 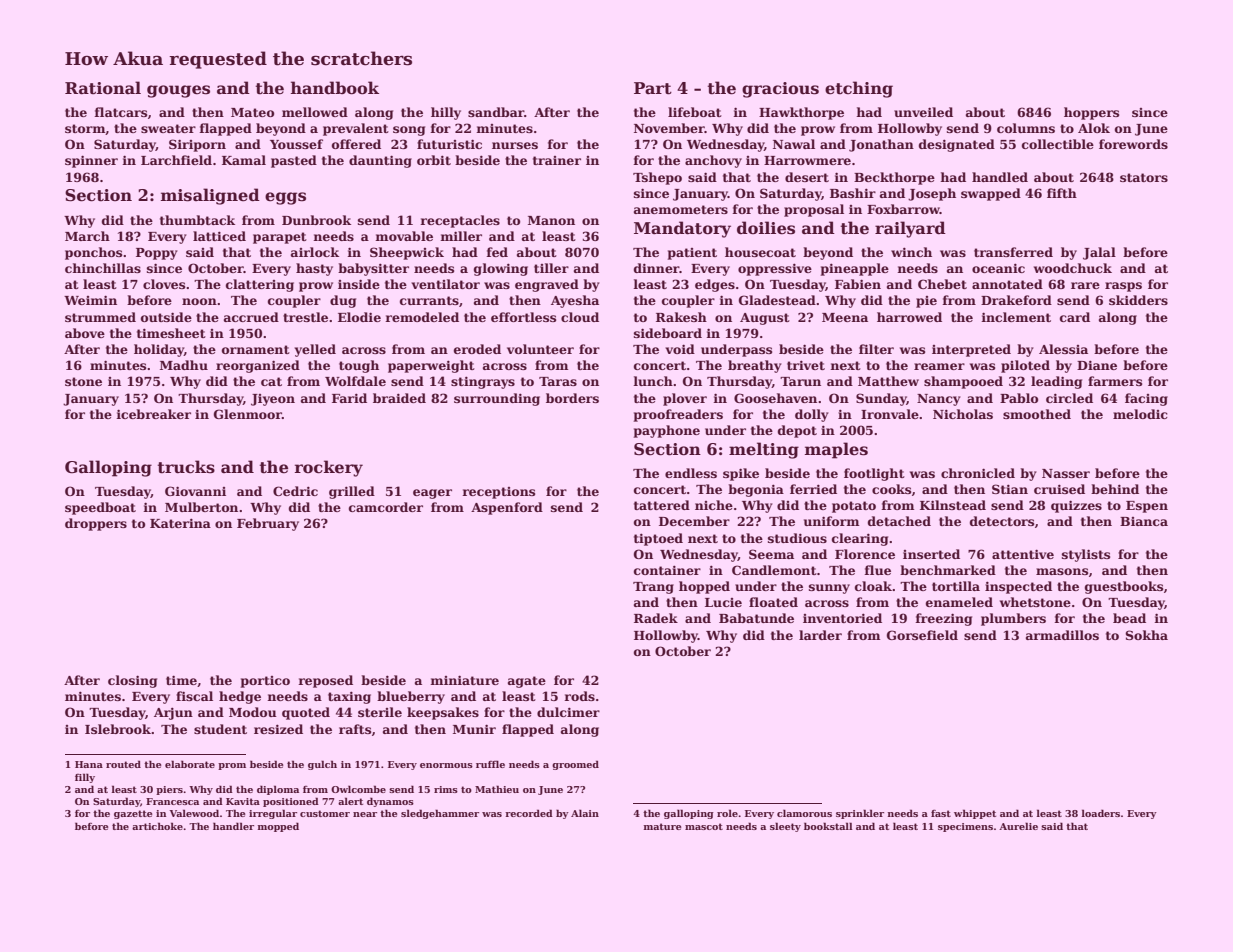 I want to click on resized, so click(x=278, y=729).
